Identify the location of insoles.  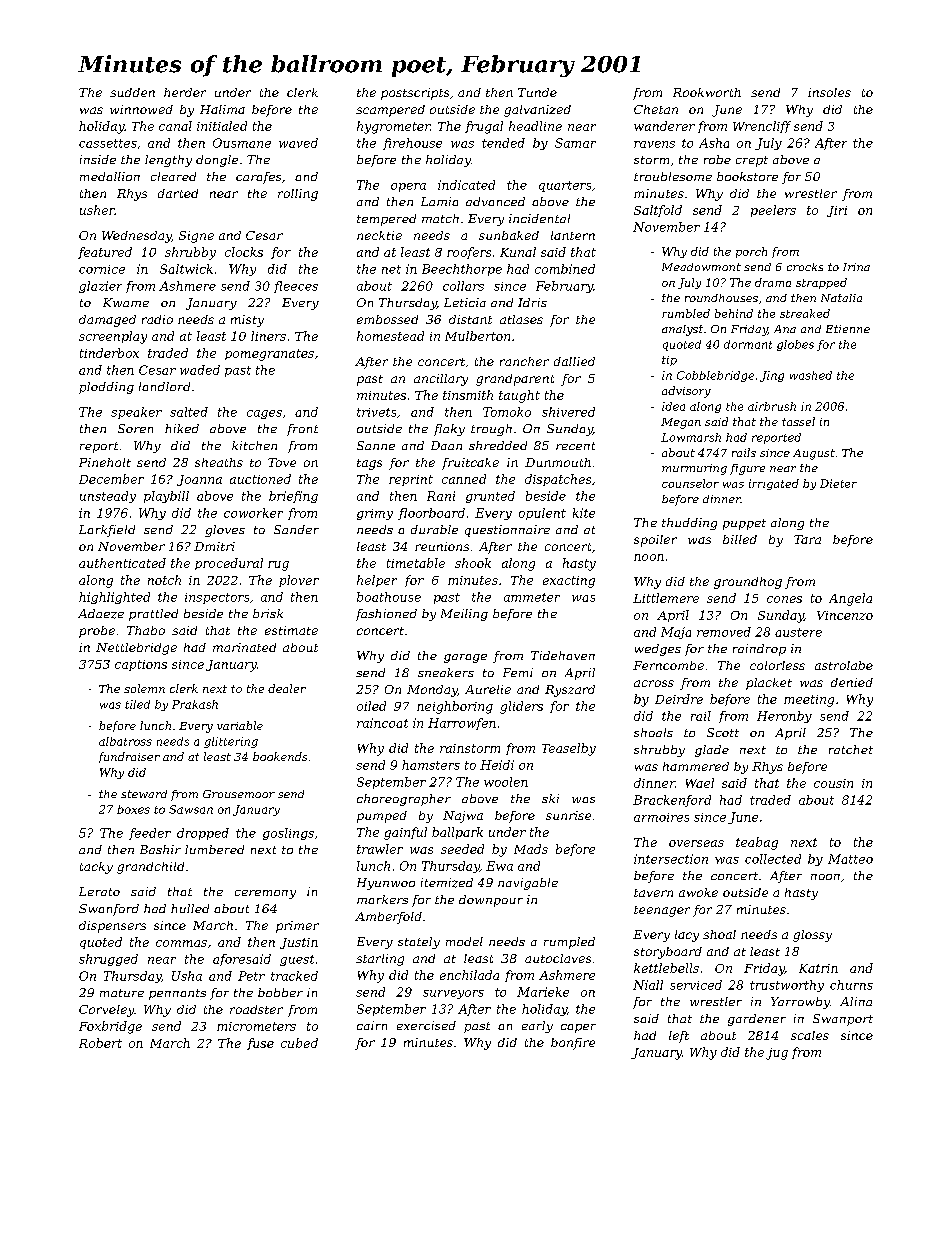
(829, 92).
